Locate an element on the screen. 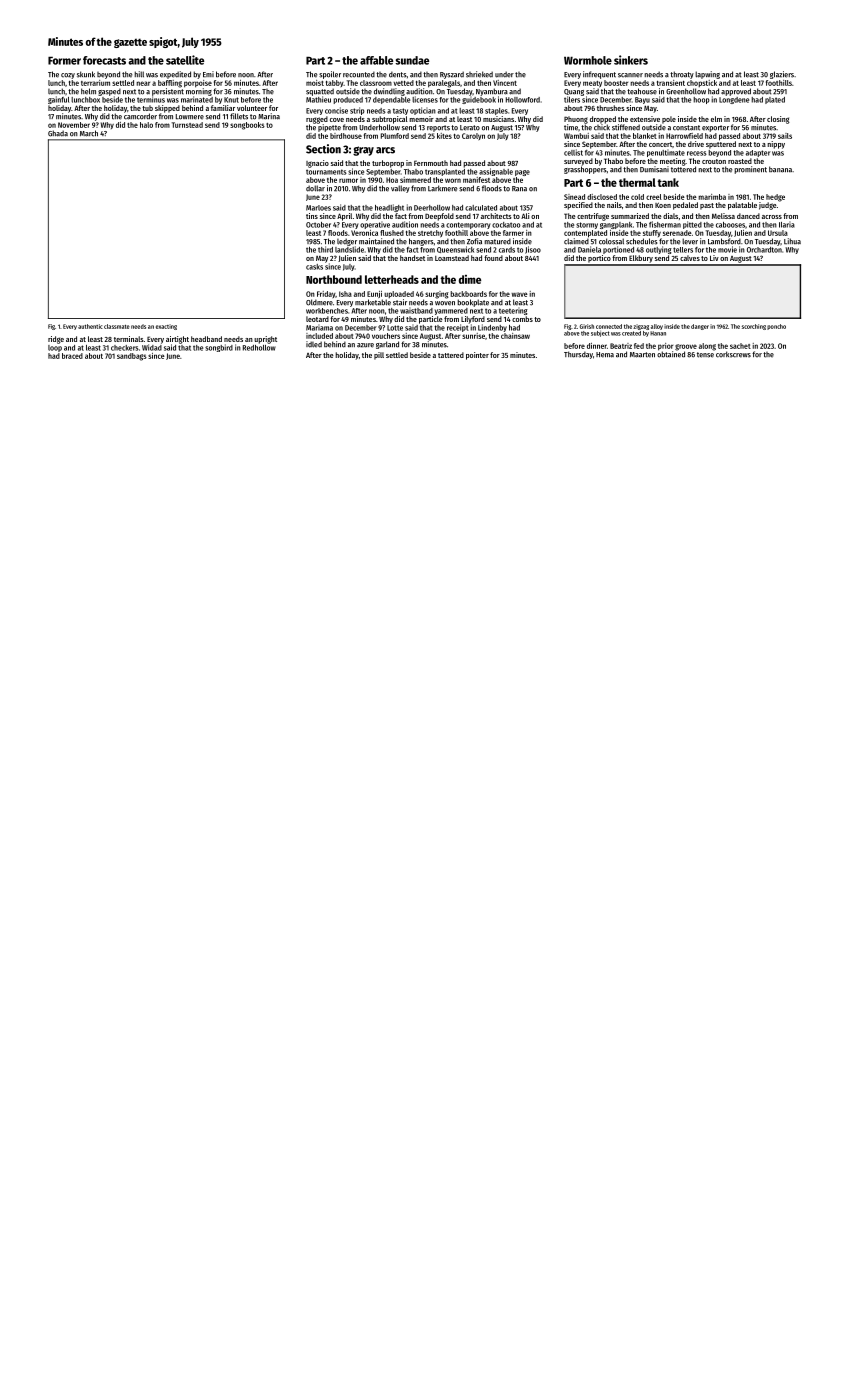 Image resolution: width=849 pixels, height=1400 pixels. tins is located at coordinates (312, 216).
